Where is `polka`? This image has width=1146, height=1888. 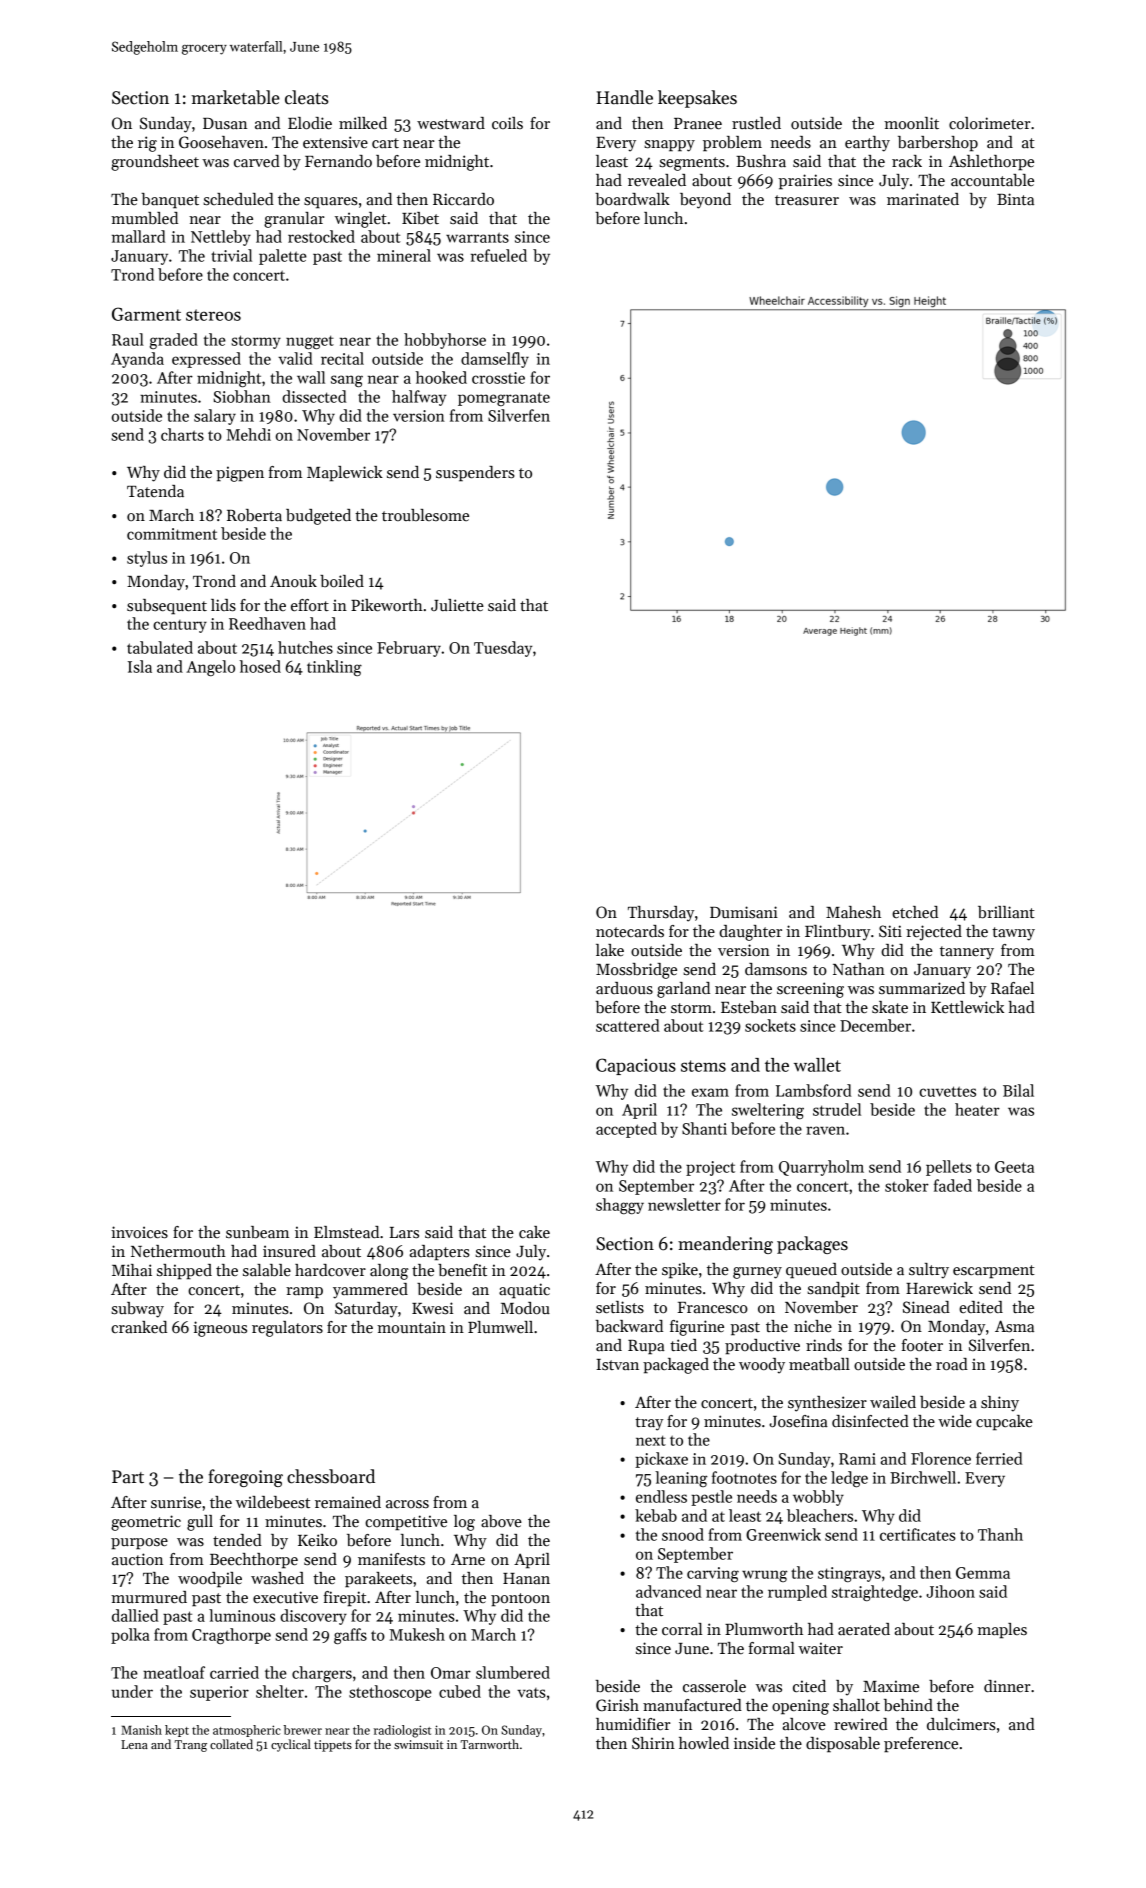 polka is located at coordinates (130, 1636).
